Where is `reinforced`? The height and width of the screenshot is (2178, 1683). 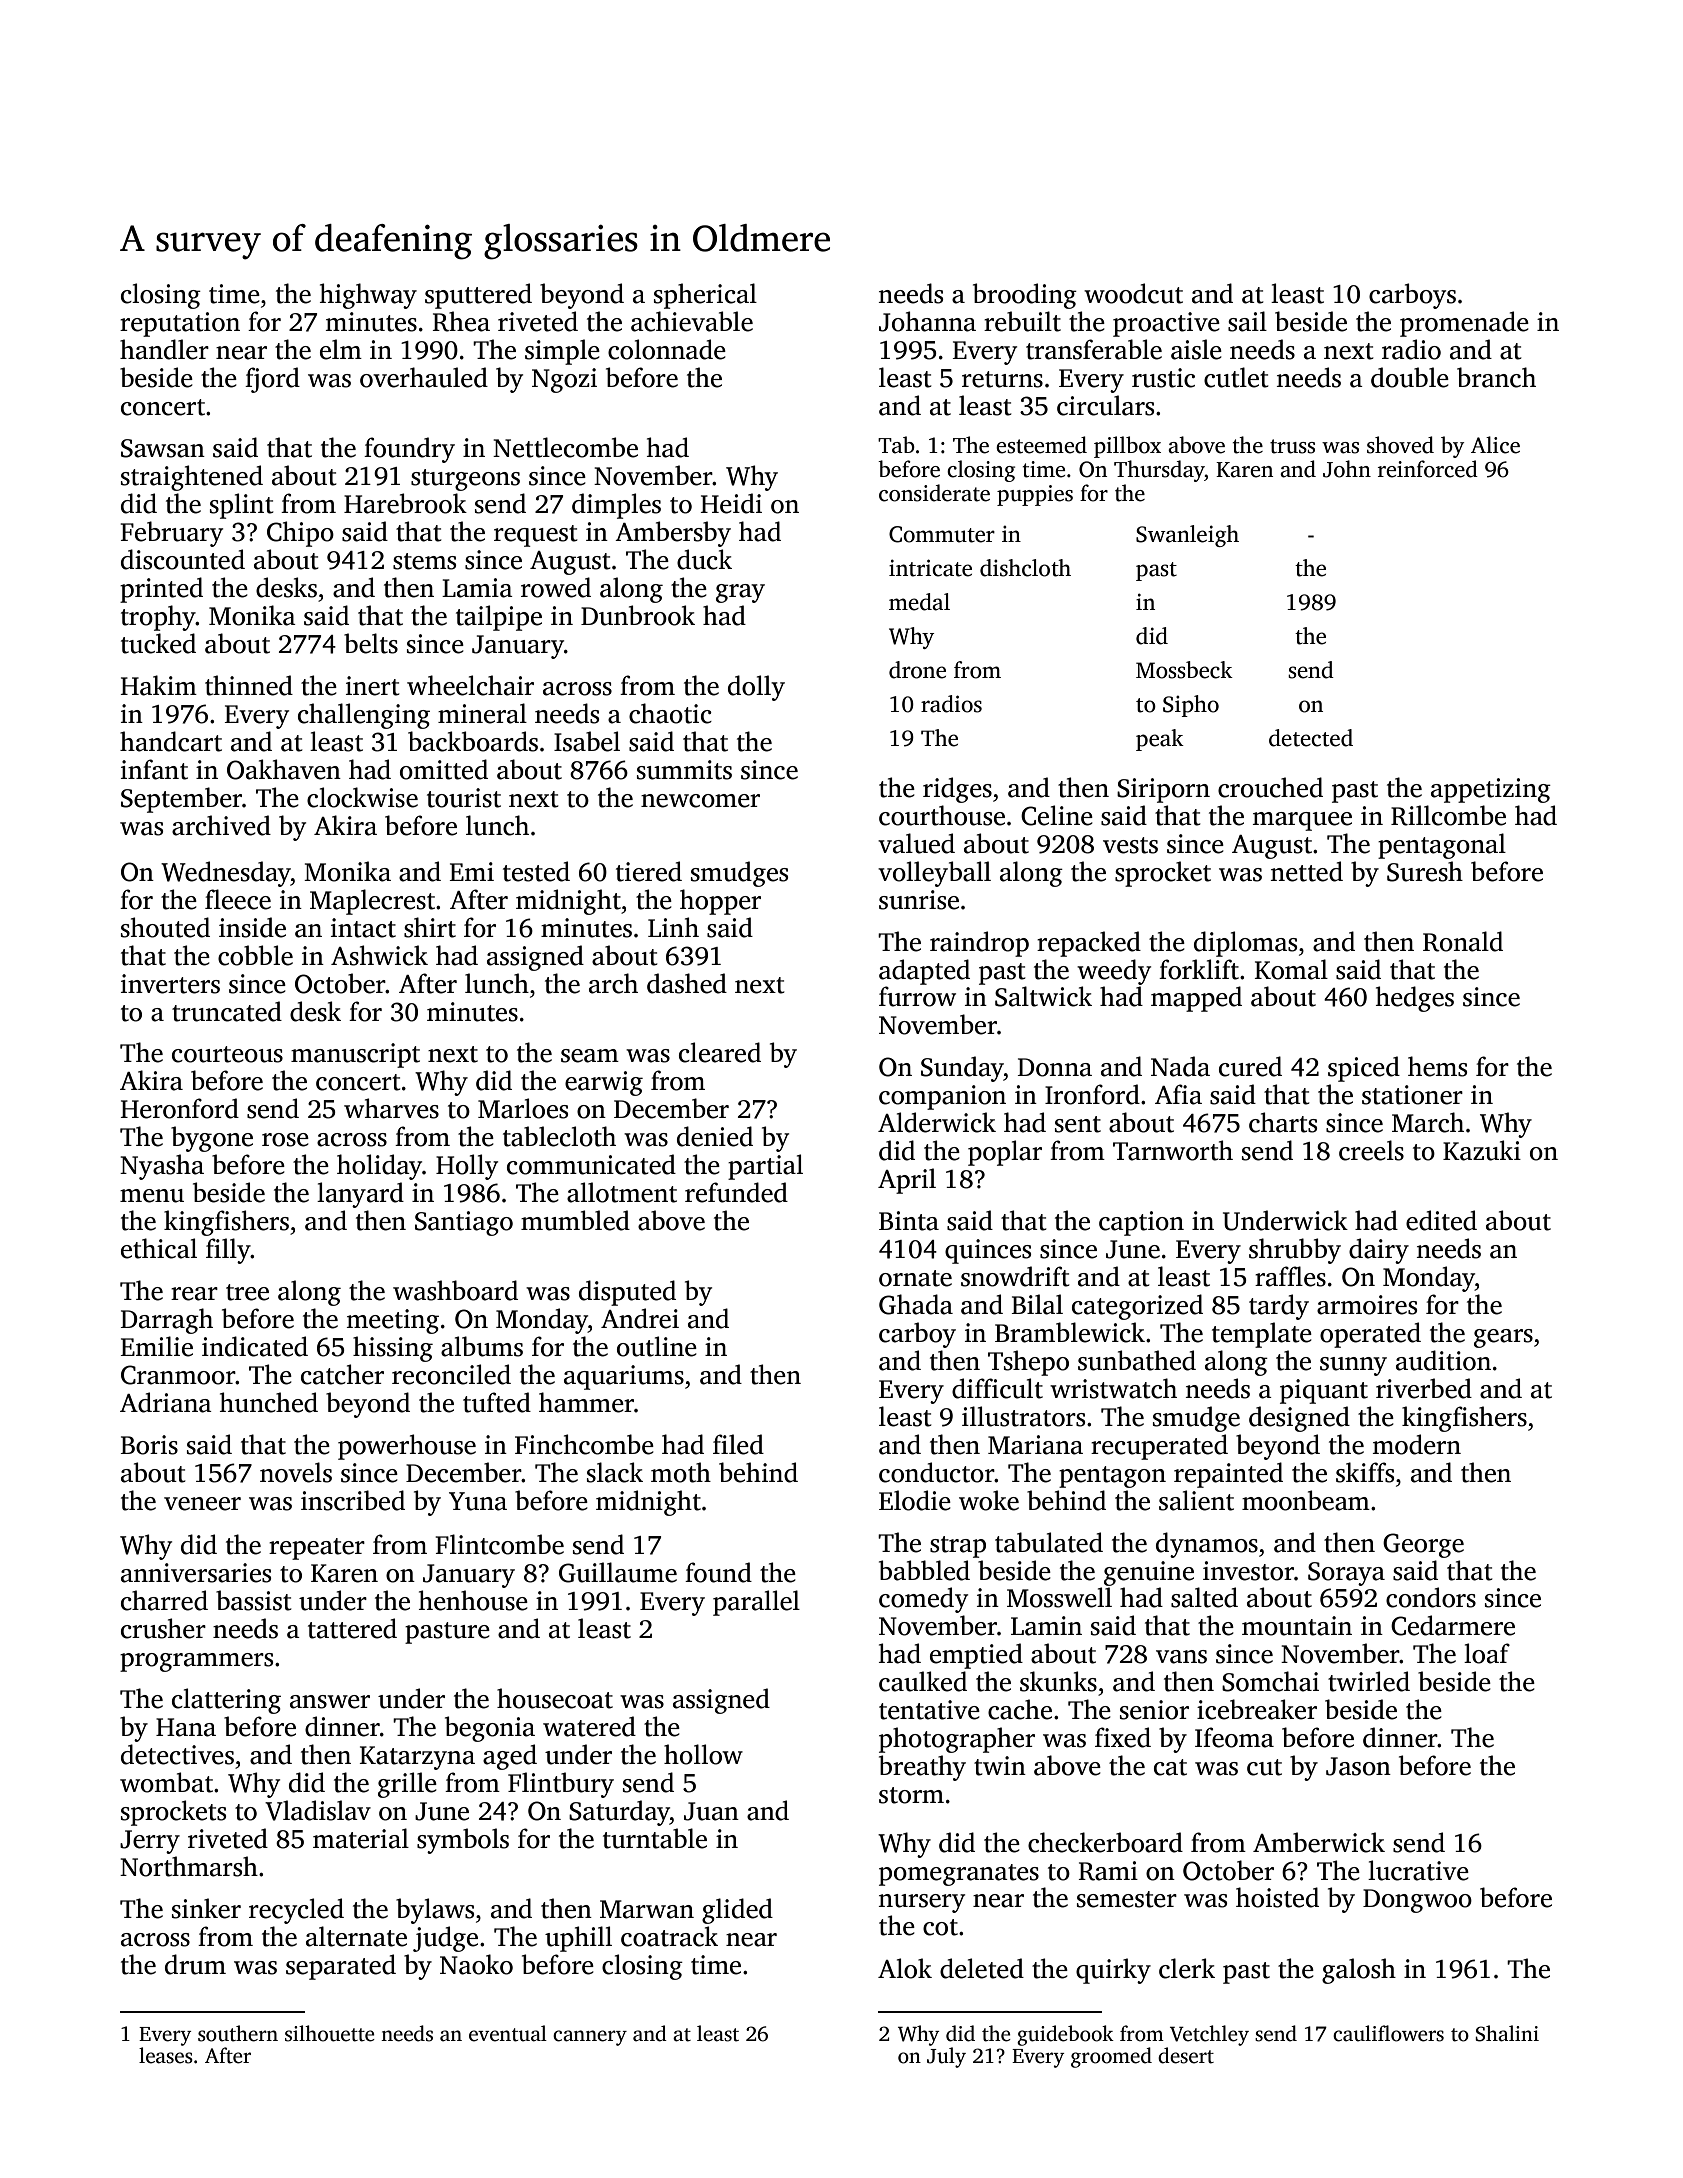 reinforced is located at coordinates (1428, 469).
